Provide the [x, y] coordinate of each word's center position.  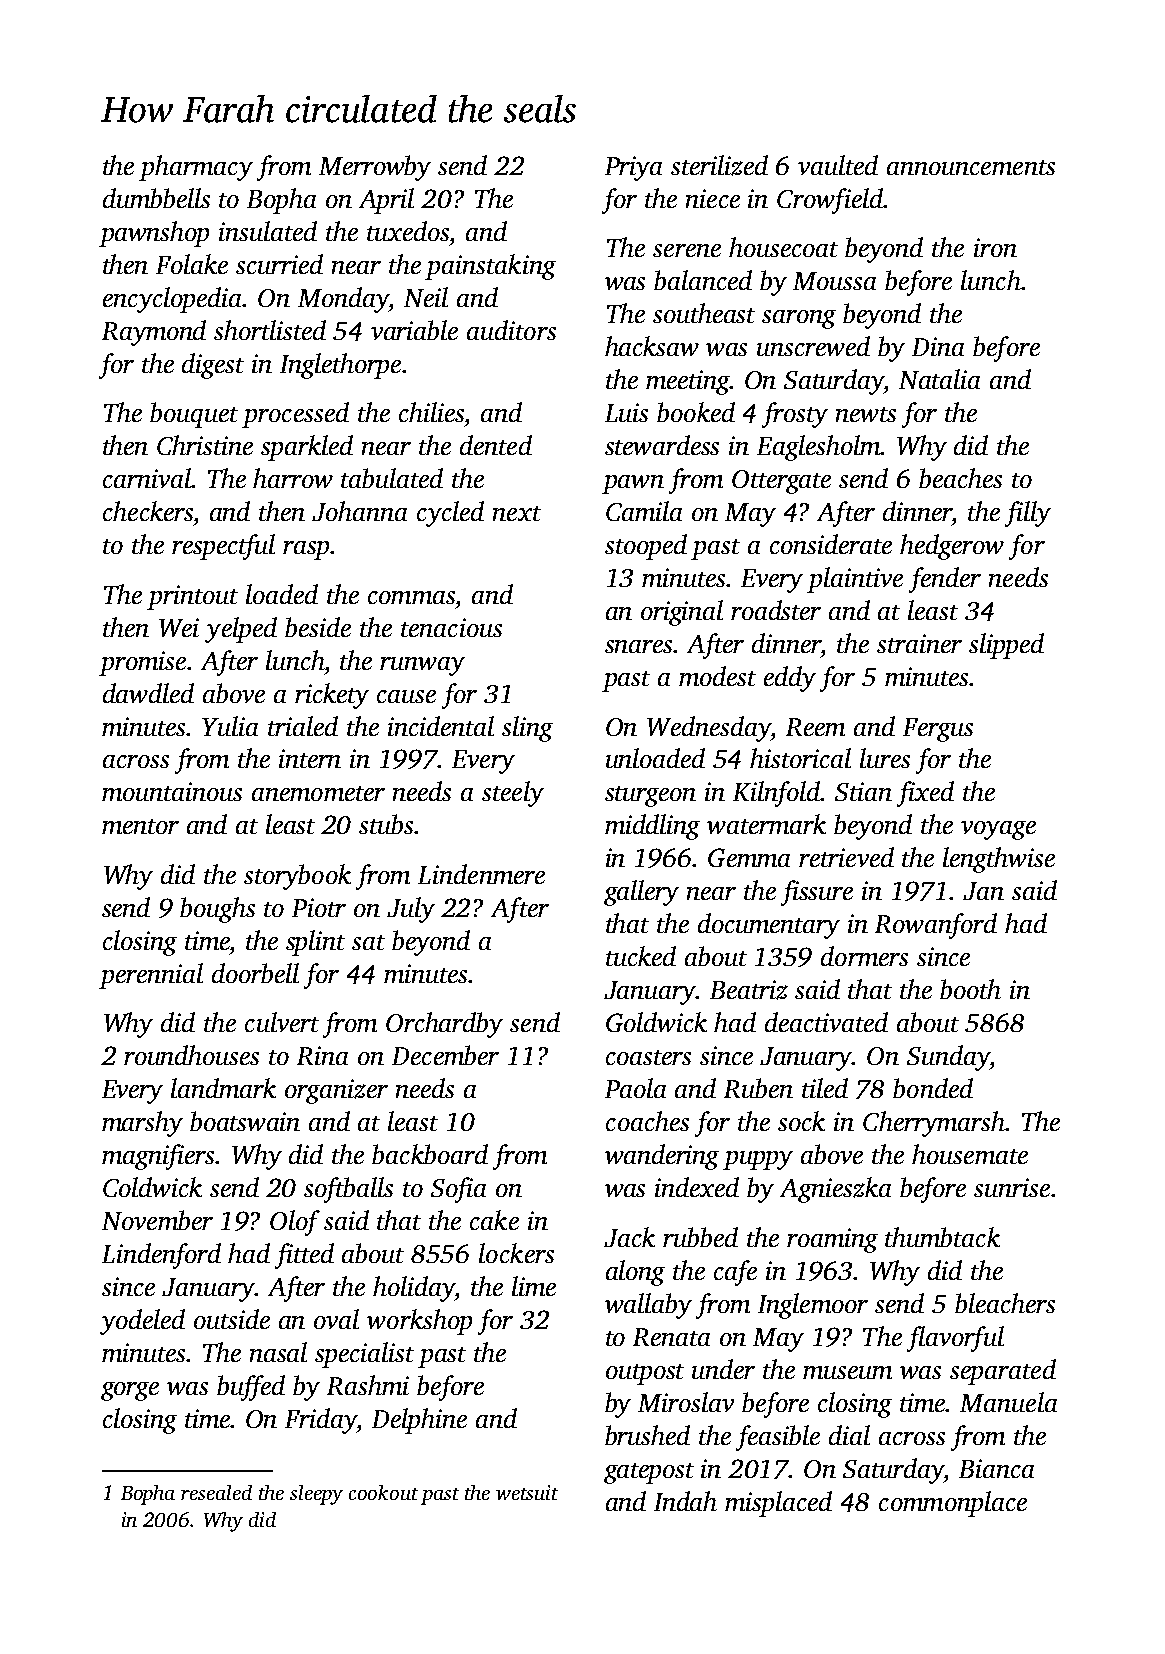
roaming [832, 1240]
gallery [641, 893]
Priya [633, 168]
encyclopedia [173, 300]
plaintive [855, 580]
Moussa [834, 281]
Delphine [419, 1421]
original [682, 613]
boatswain [245, 1121]
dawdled [148, 693]
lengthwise [999, 860]
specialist [364, 1355]
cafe [735, 1273]
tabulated [392, 478]
